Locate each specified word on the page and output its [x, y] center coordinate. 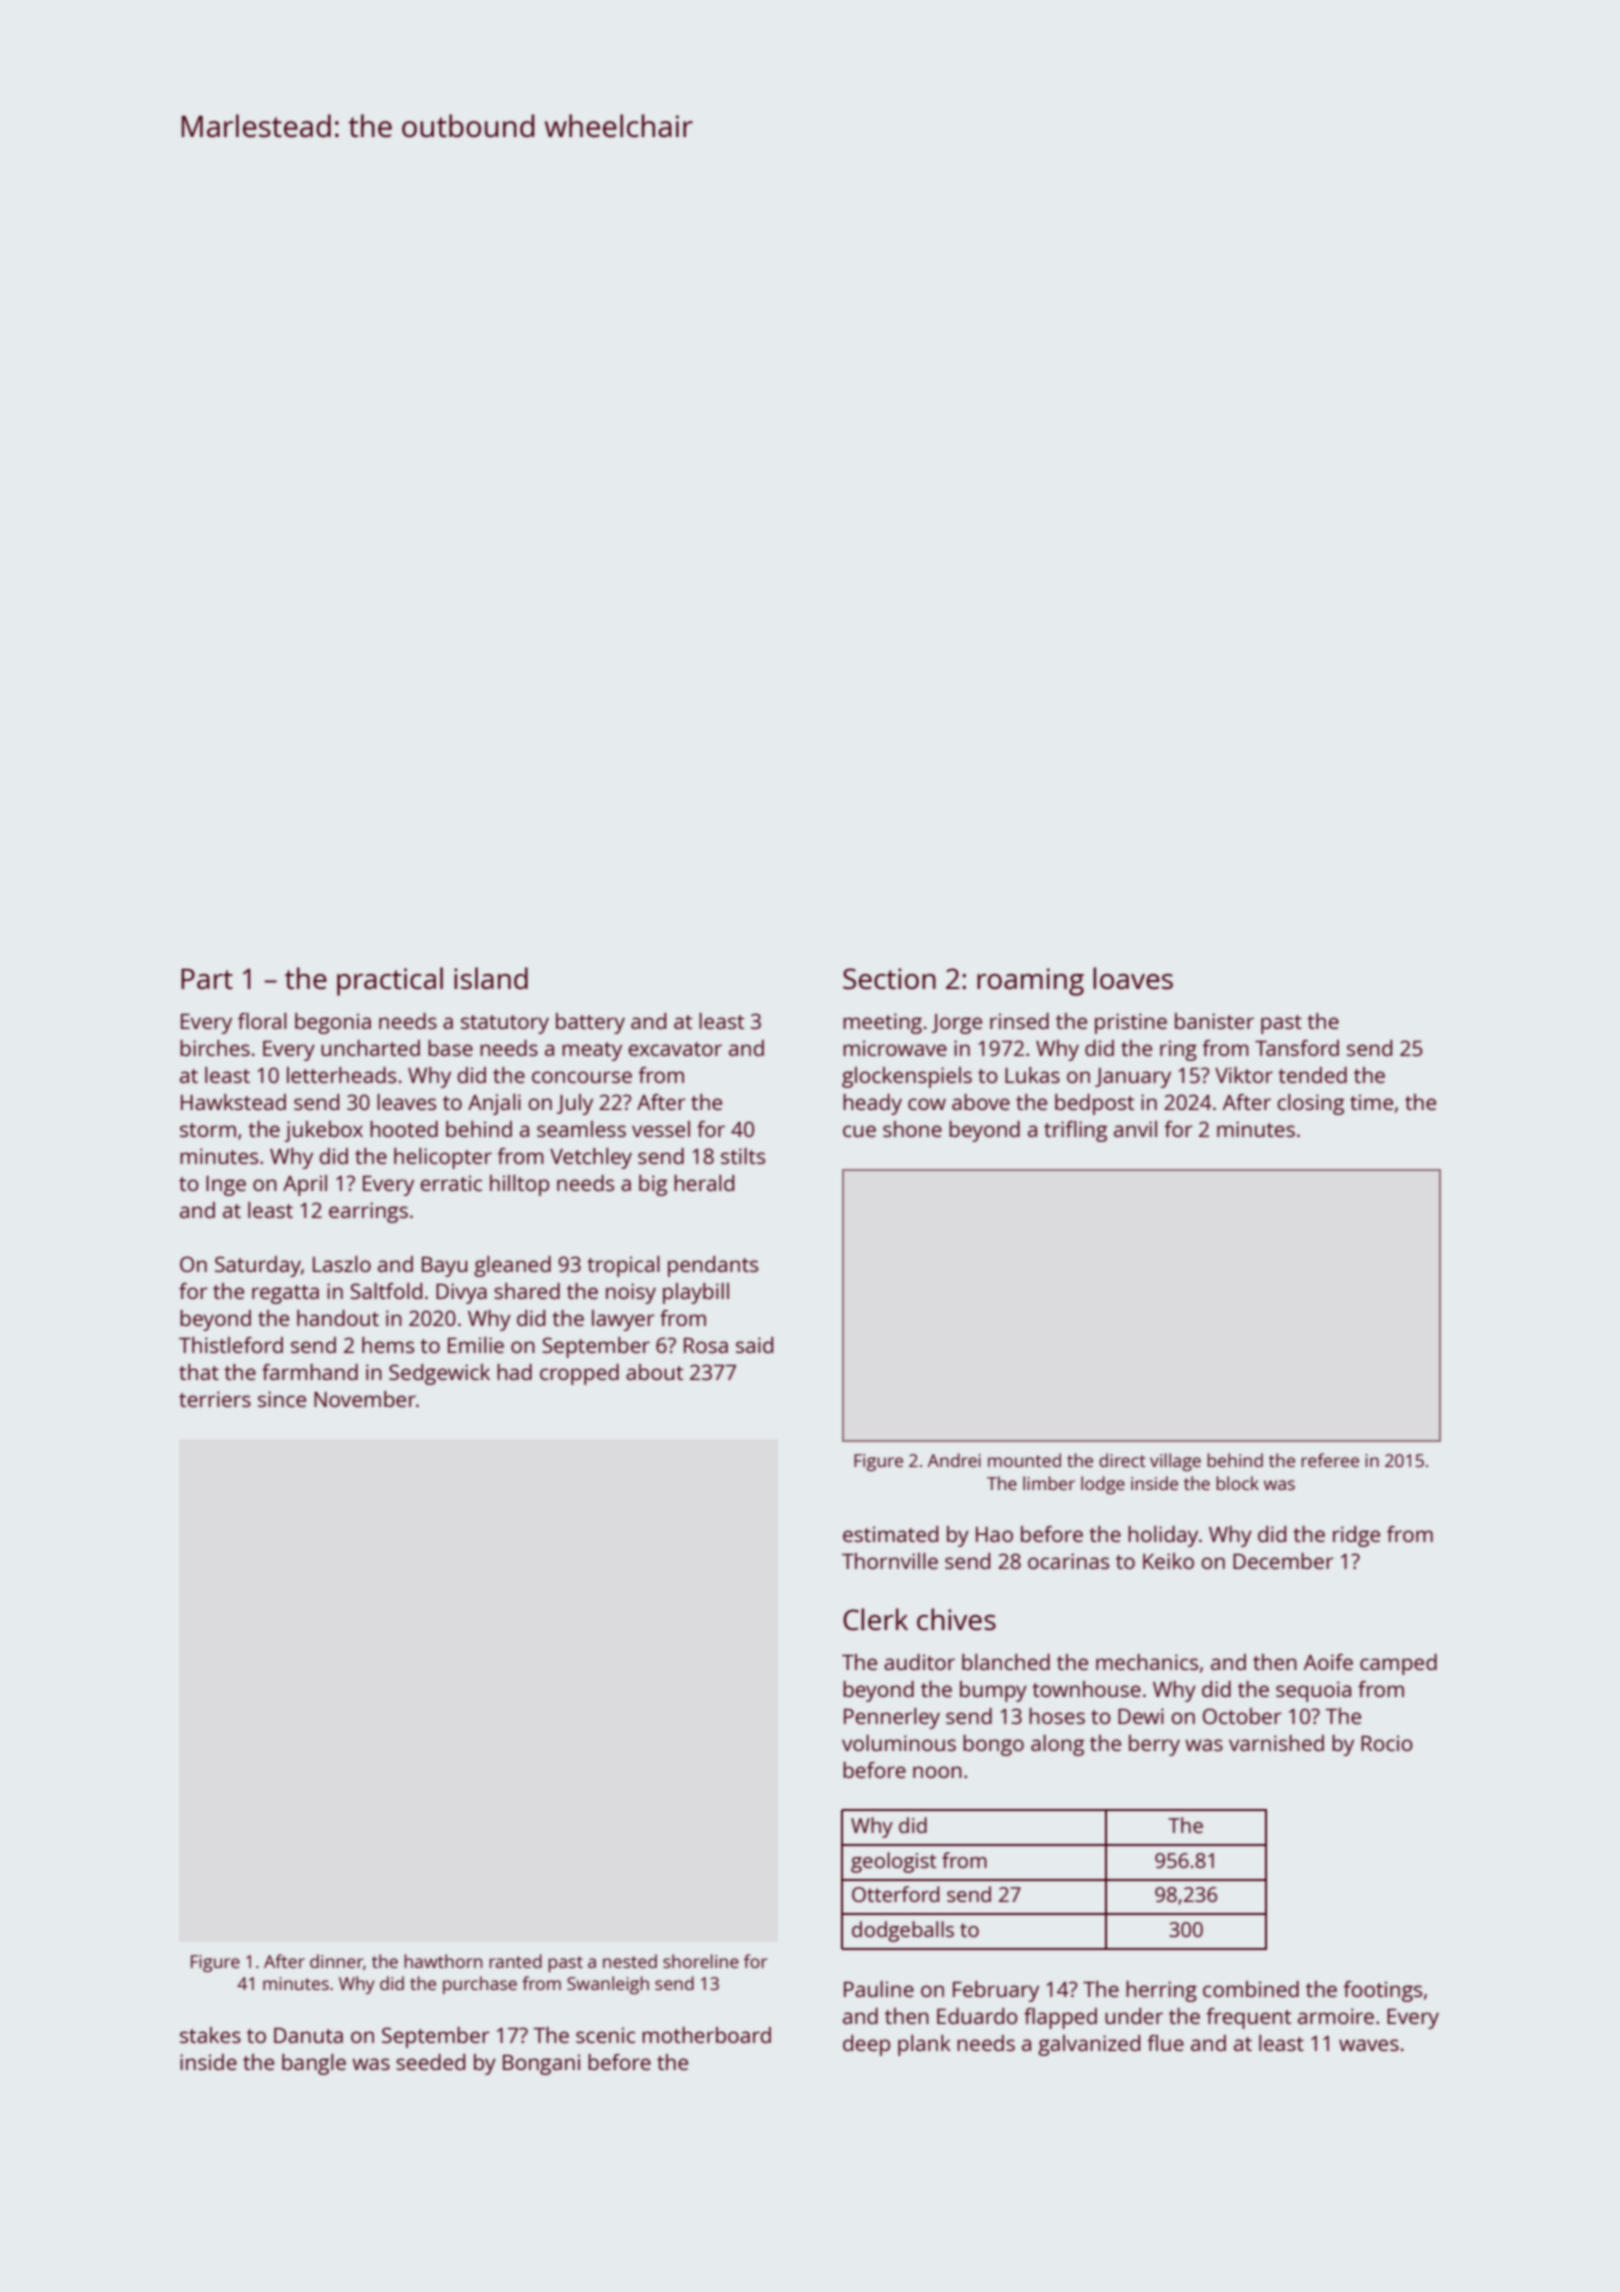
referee [1330, 1460]
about [654, 1372]
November [365, 1399]
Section [889, 978]
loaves [1133, 978]
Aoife [1328, 1662]
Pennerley [892, 1718]
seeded [430, 2062]
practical [390, 981]
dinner [336, 1961]
